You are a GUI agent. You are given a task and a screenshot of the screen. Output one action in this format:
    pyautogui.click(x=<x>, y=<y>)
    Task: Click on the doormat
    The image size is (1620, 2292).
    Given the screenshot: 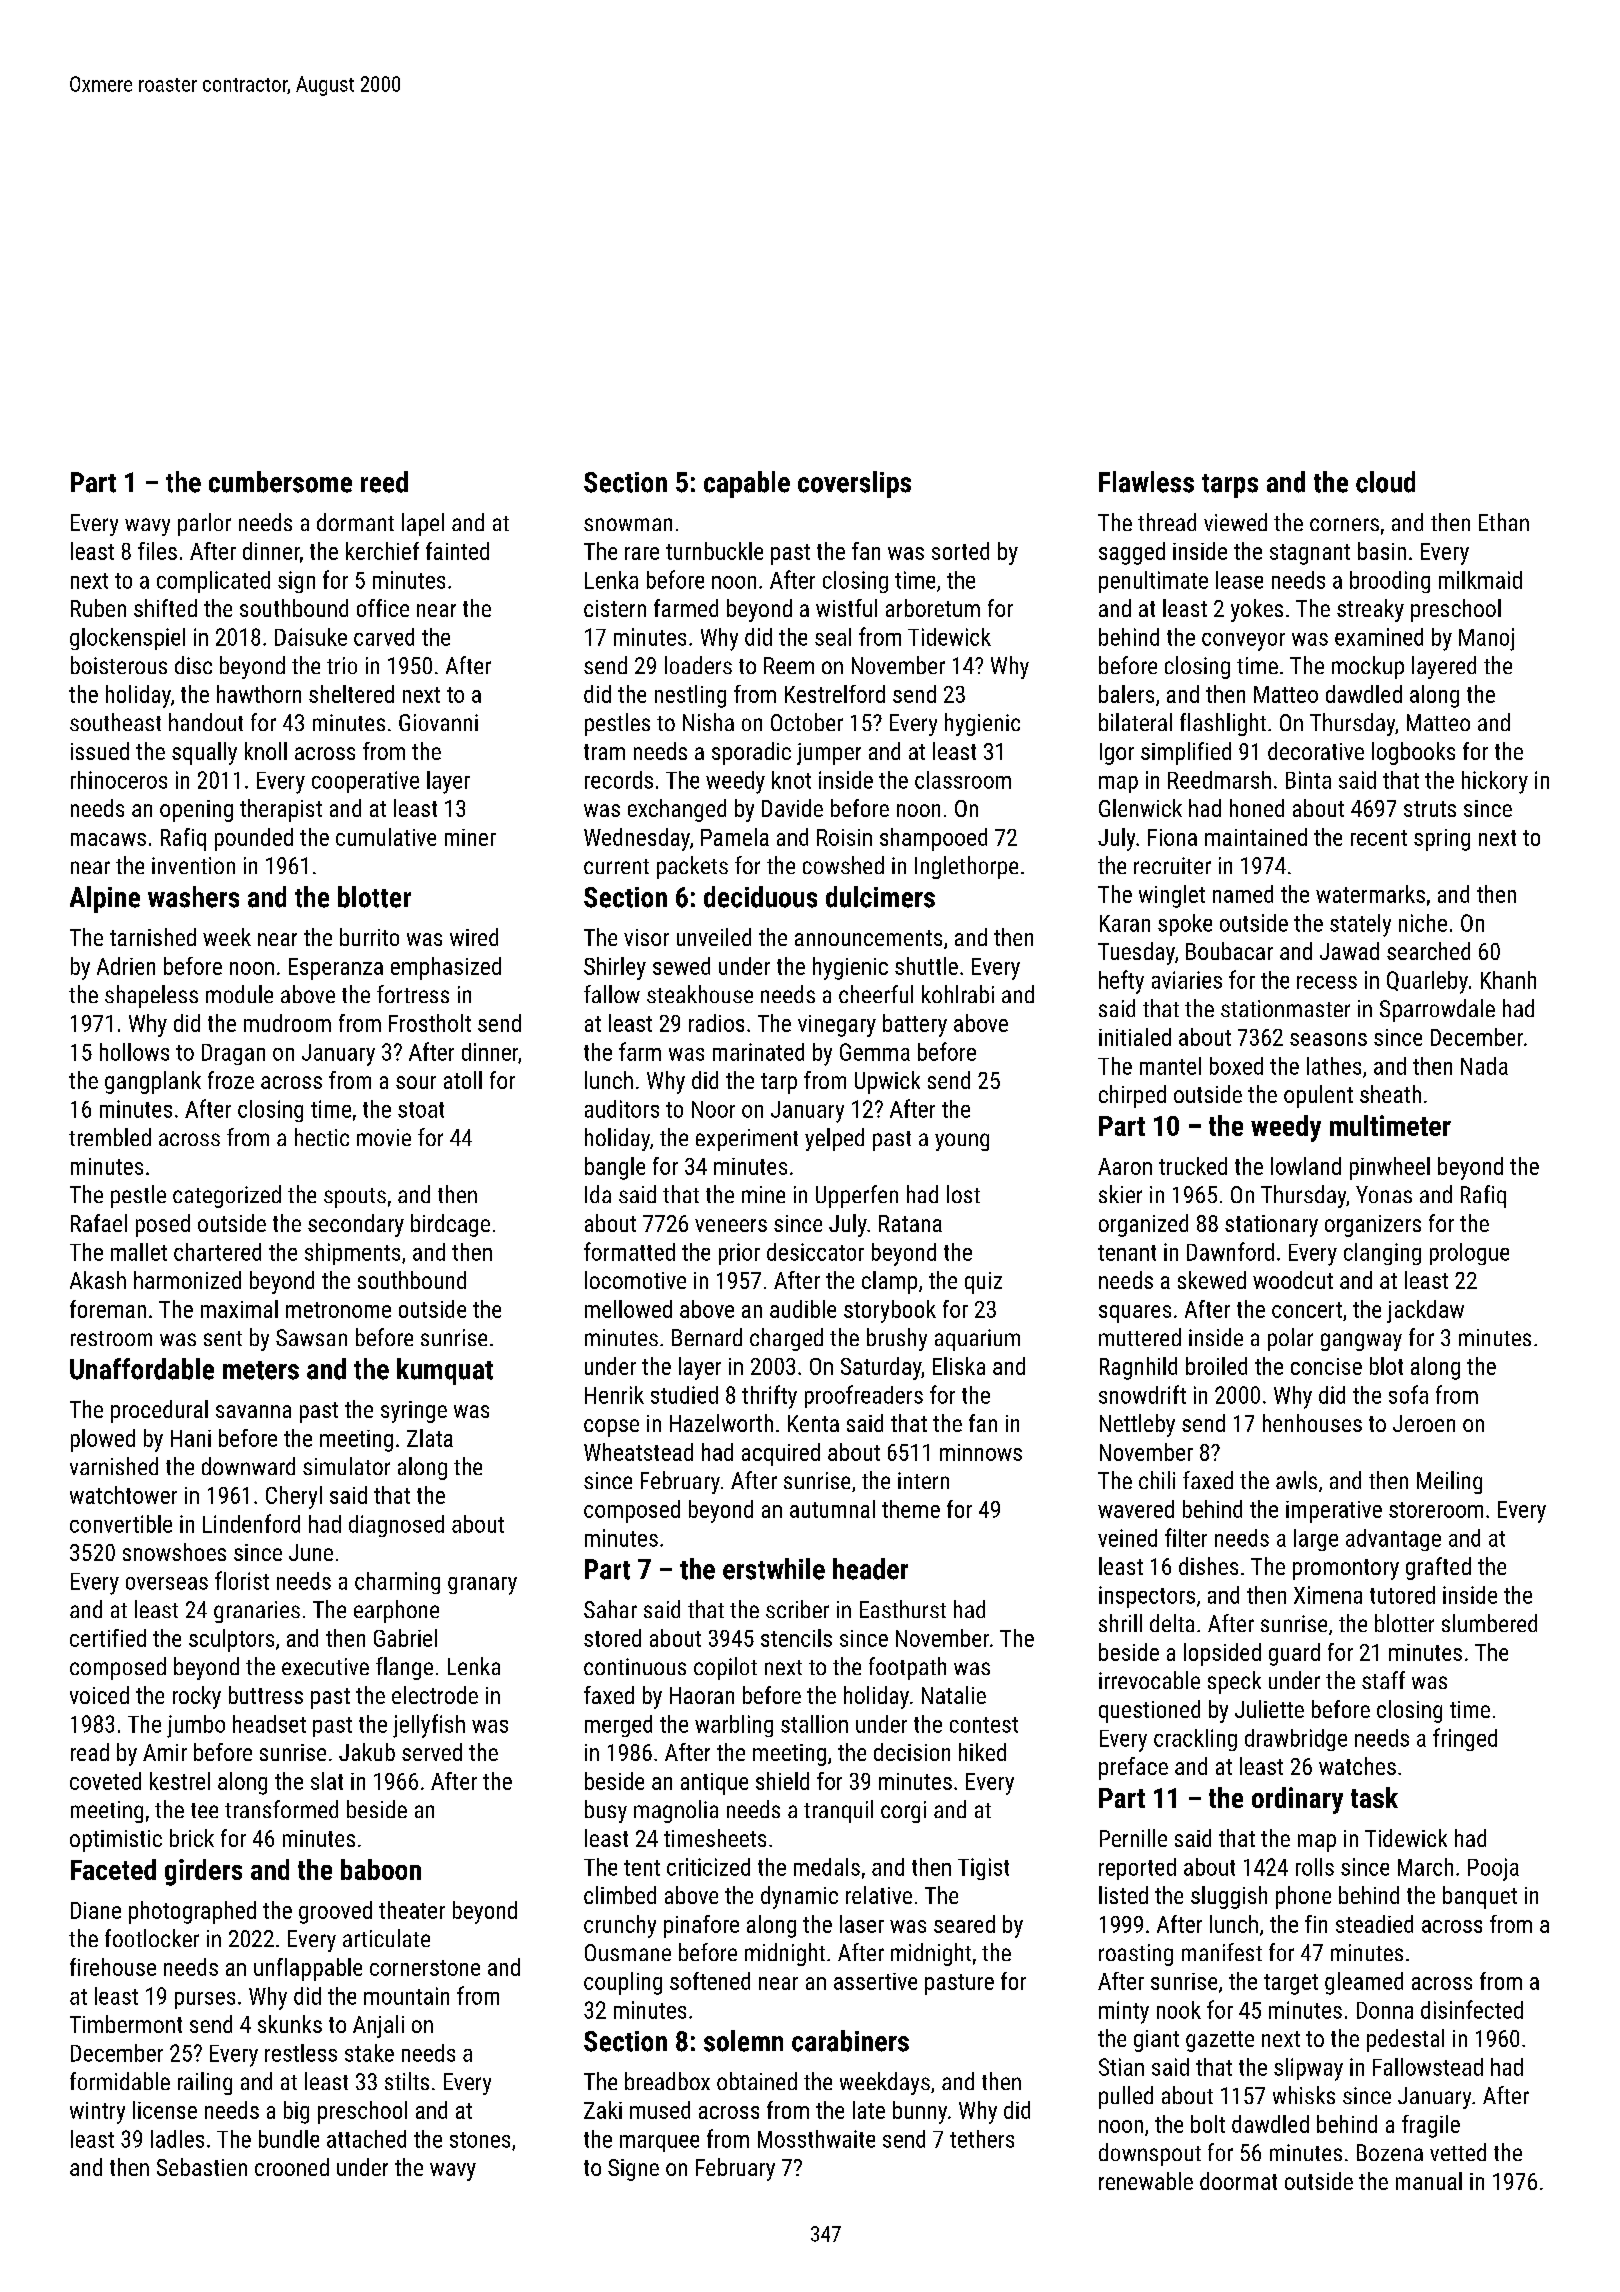 What is the action you would take?
    pyautogui.click(x=1238, y=2181)
